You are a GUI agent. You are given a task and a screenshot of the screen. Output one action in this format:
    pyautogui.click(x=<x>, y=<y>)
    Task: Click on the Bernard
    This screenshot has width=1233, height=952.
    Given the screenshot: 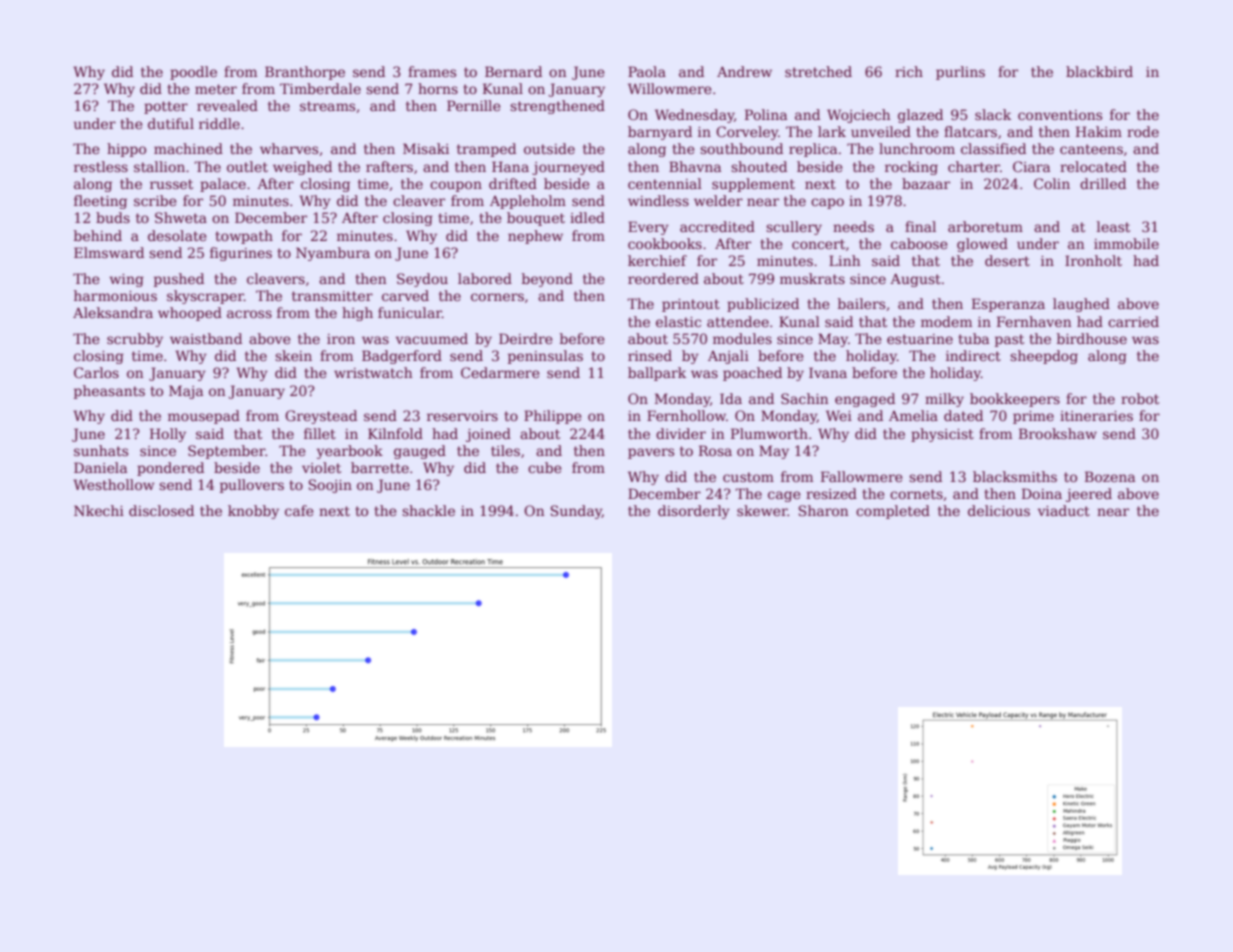 What is the action you would take?
    pyautogui.click(x=513, y=71)
